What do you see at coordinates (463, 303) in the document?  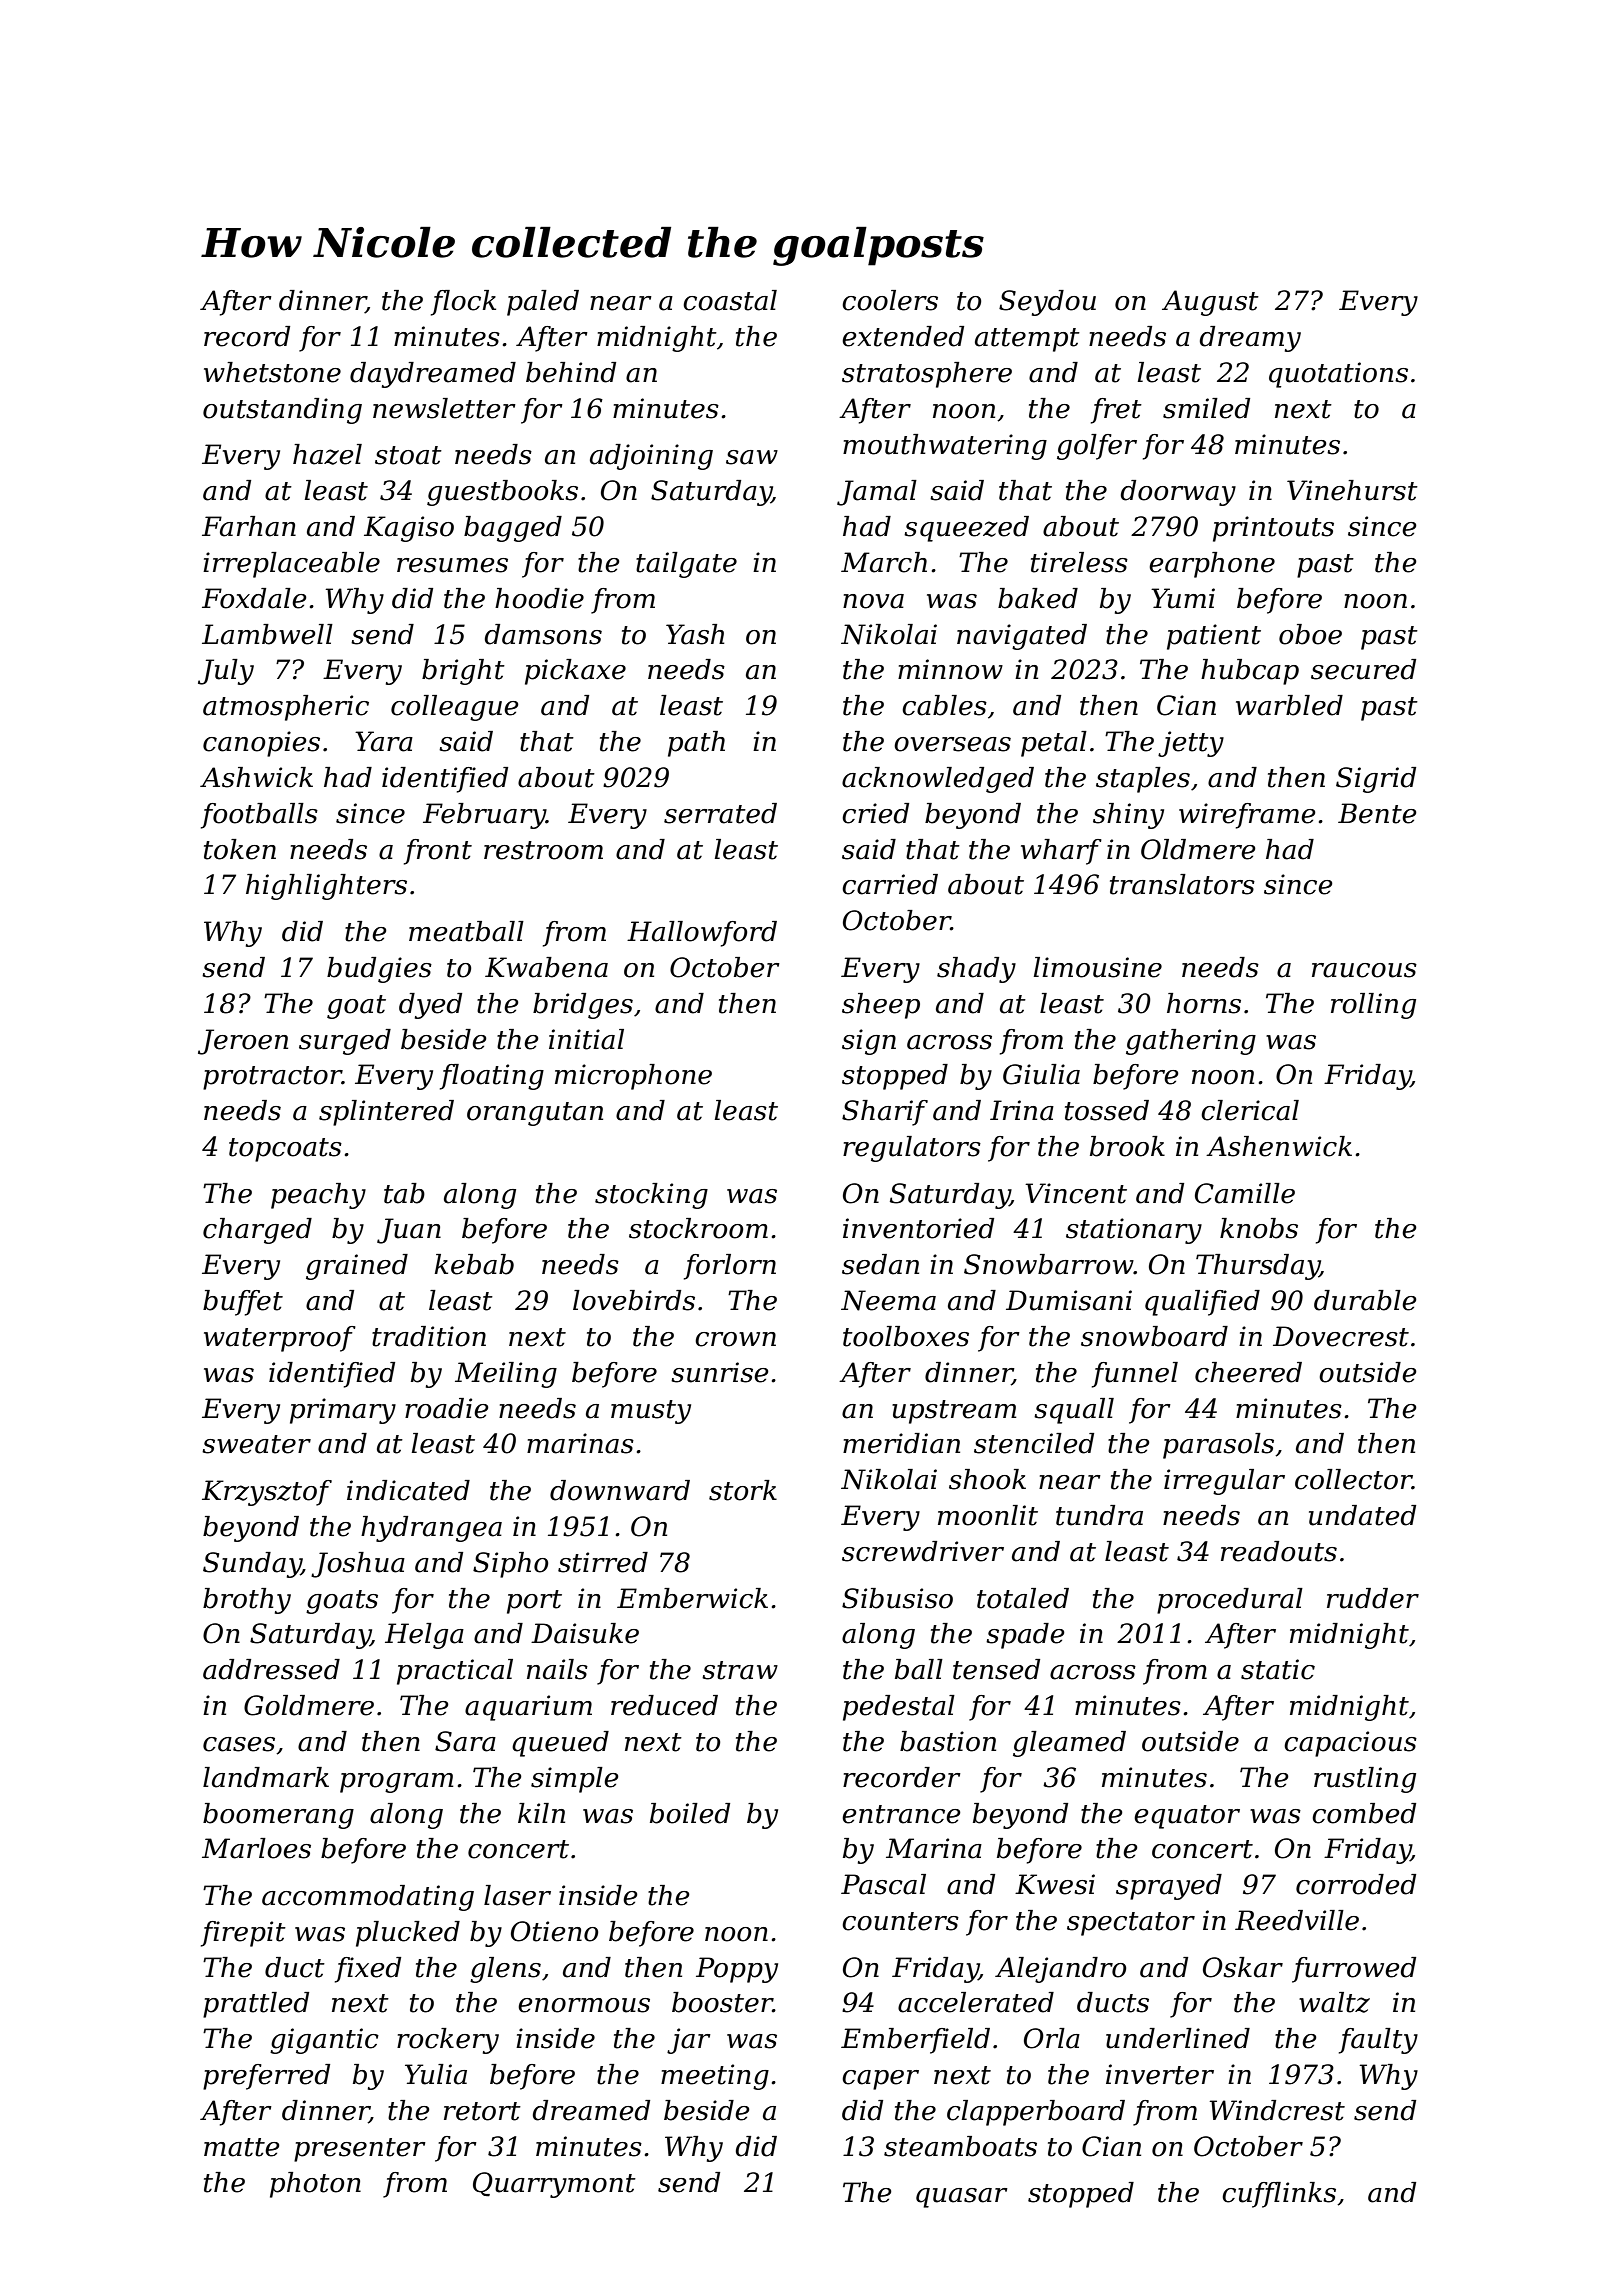 I see `flock` at bounding box center [463, 303].
